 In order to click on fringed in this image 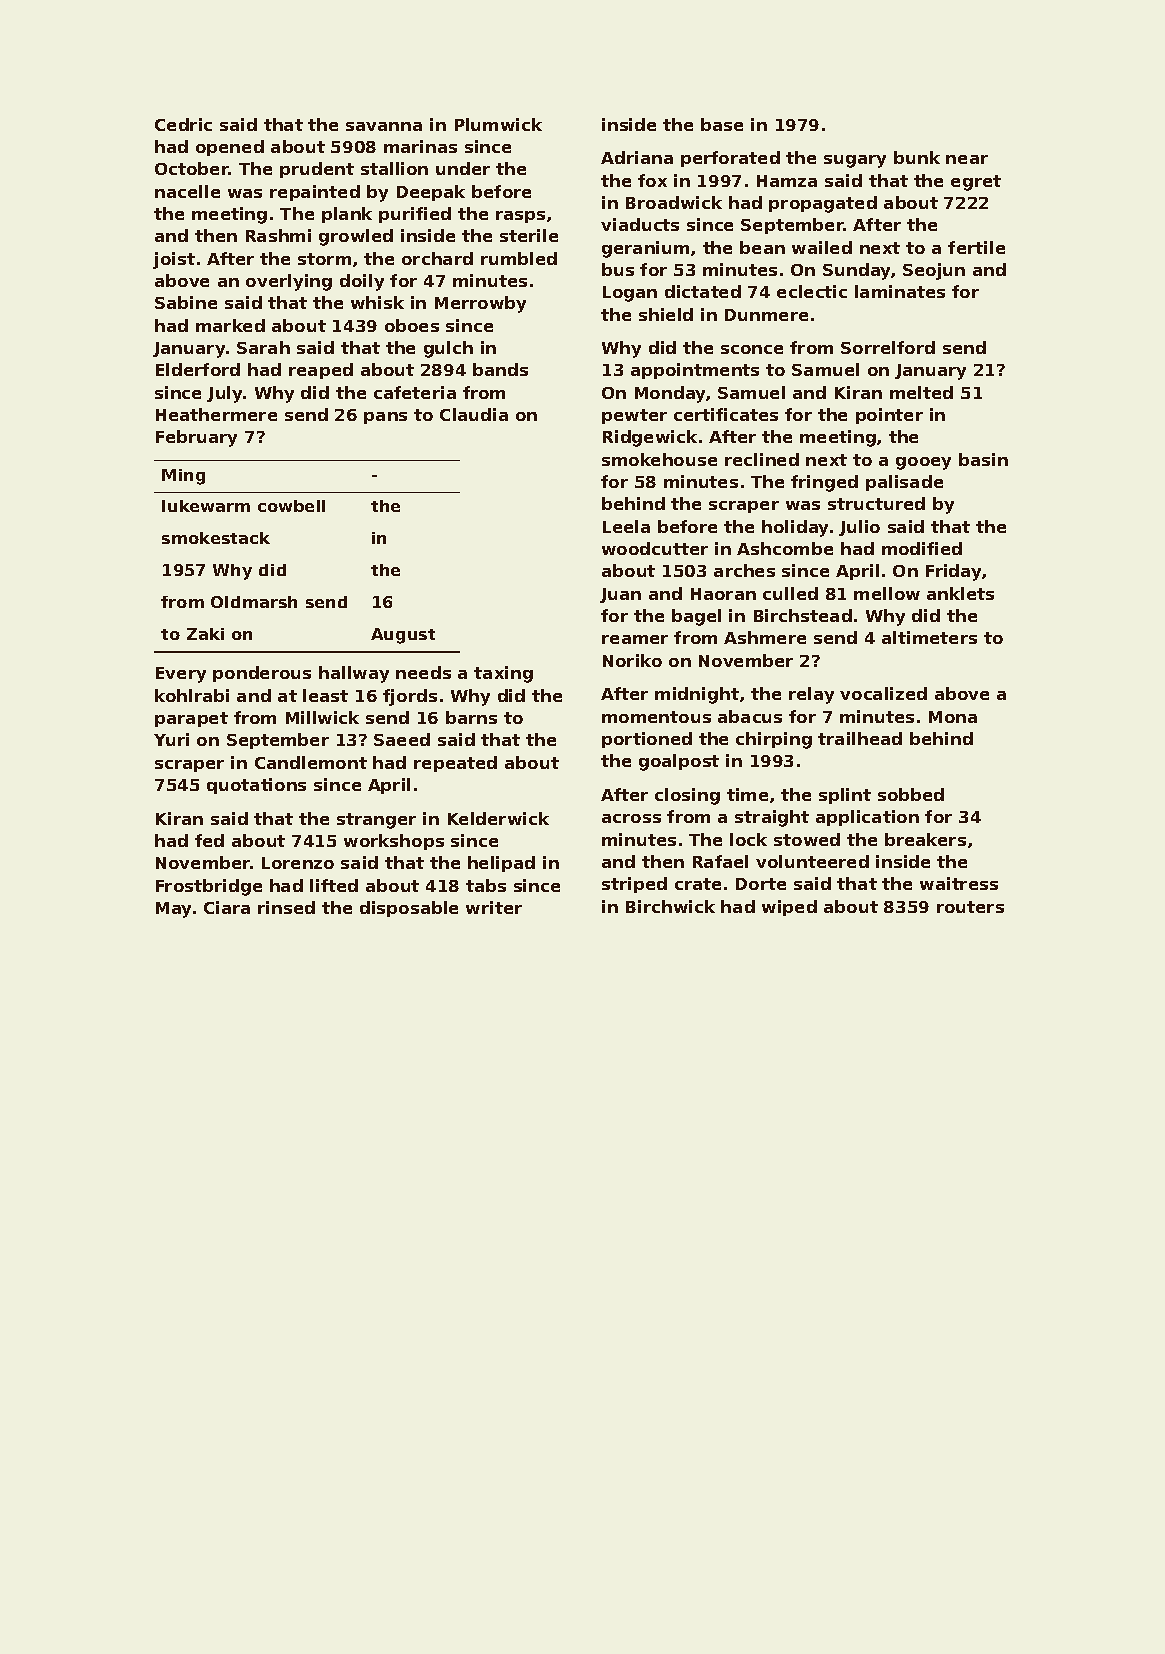, I will do `click(824, 483)`.
